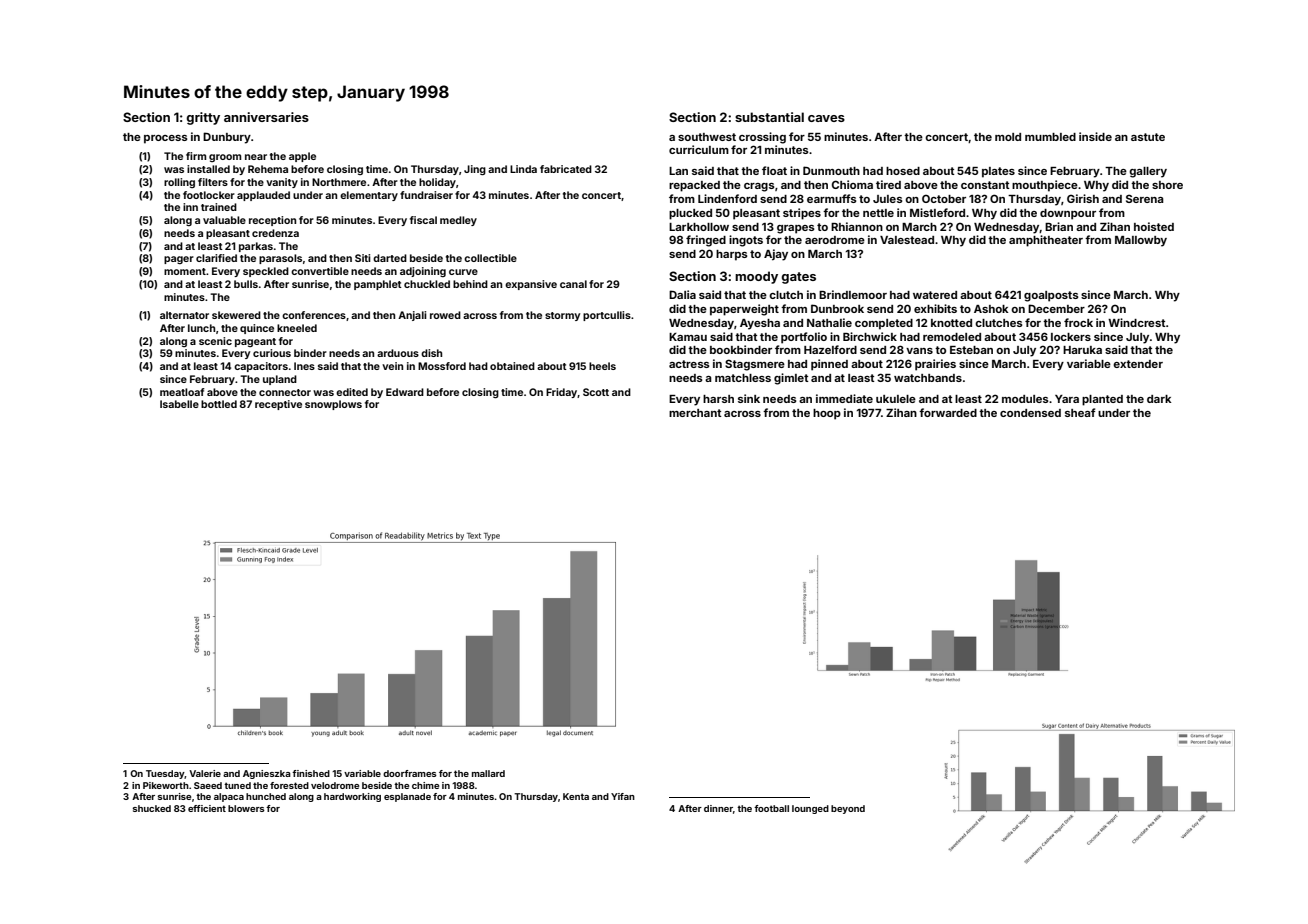 The height and width of the screenshot is (924, 1308). Describe the element at coordinates (266, 117) in the screenshot. I see `anniversaries` at that location.
